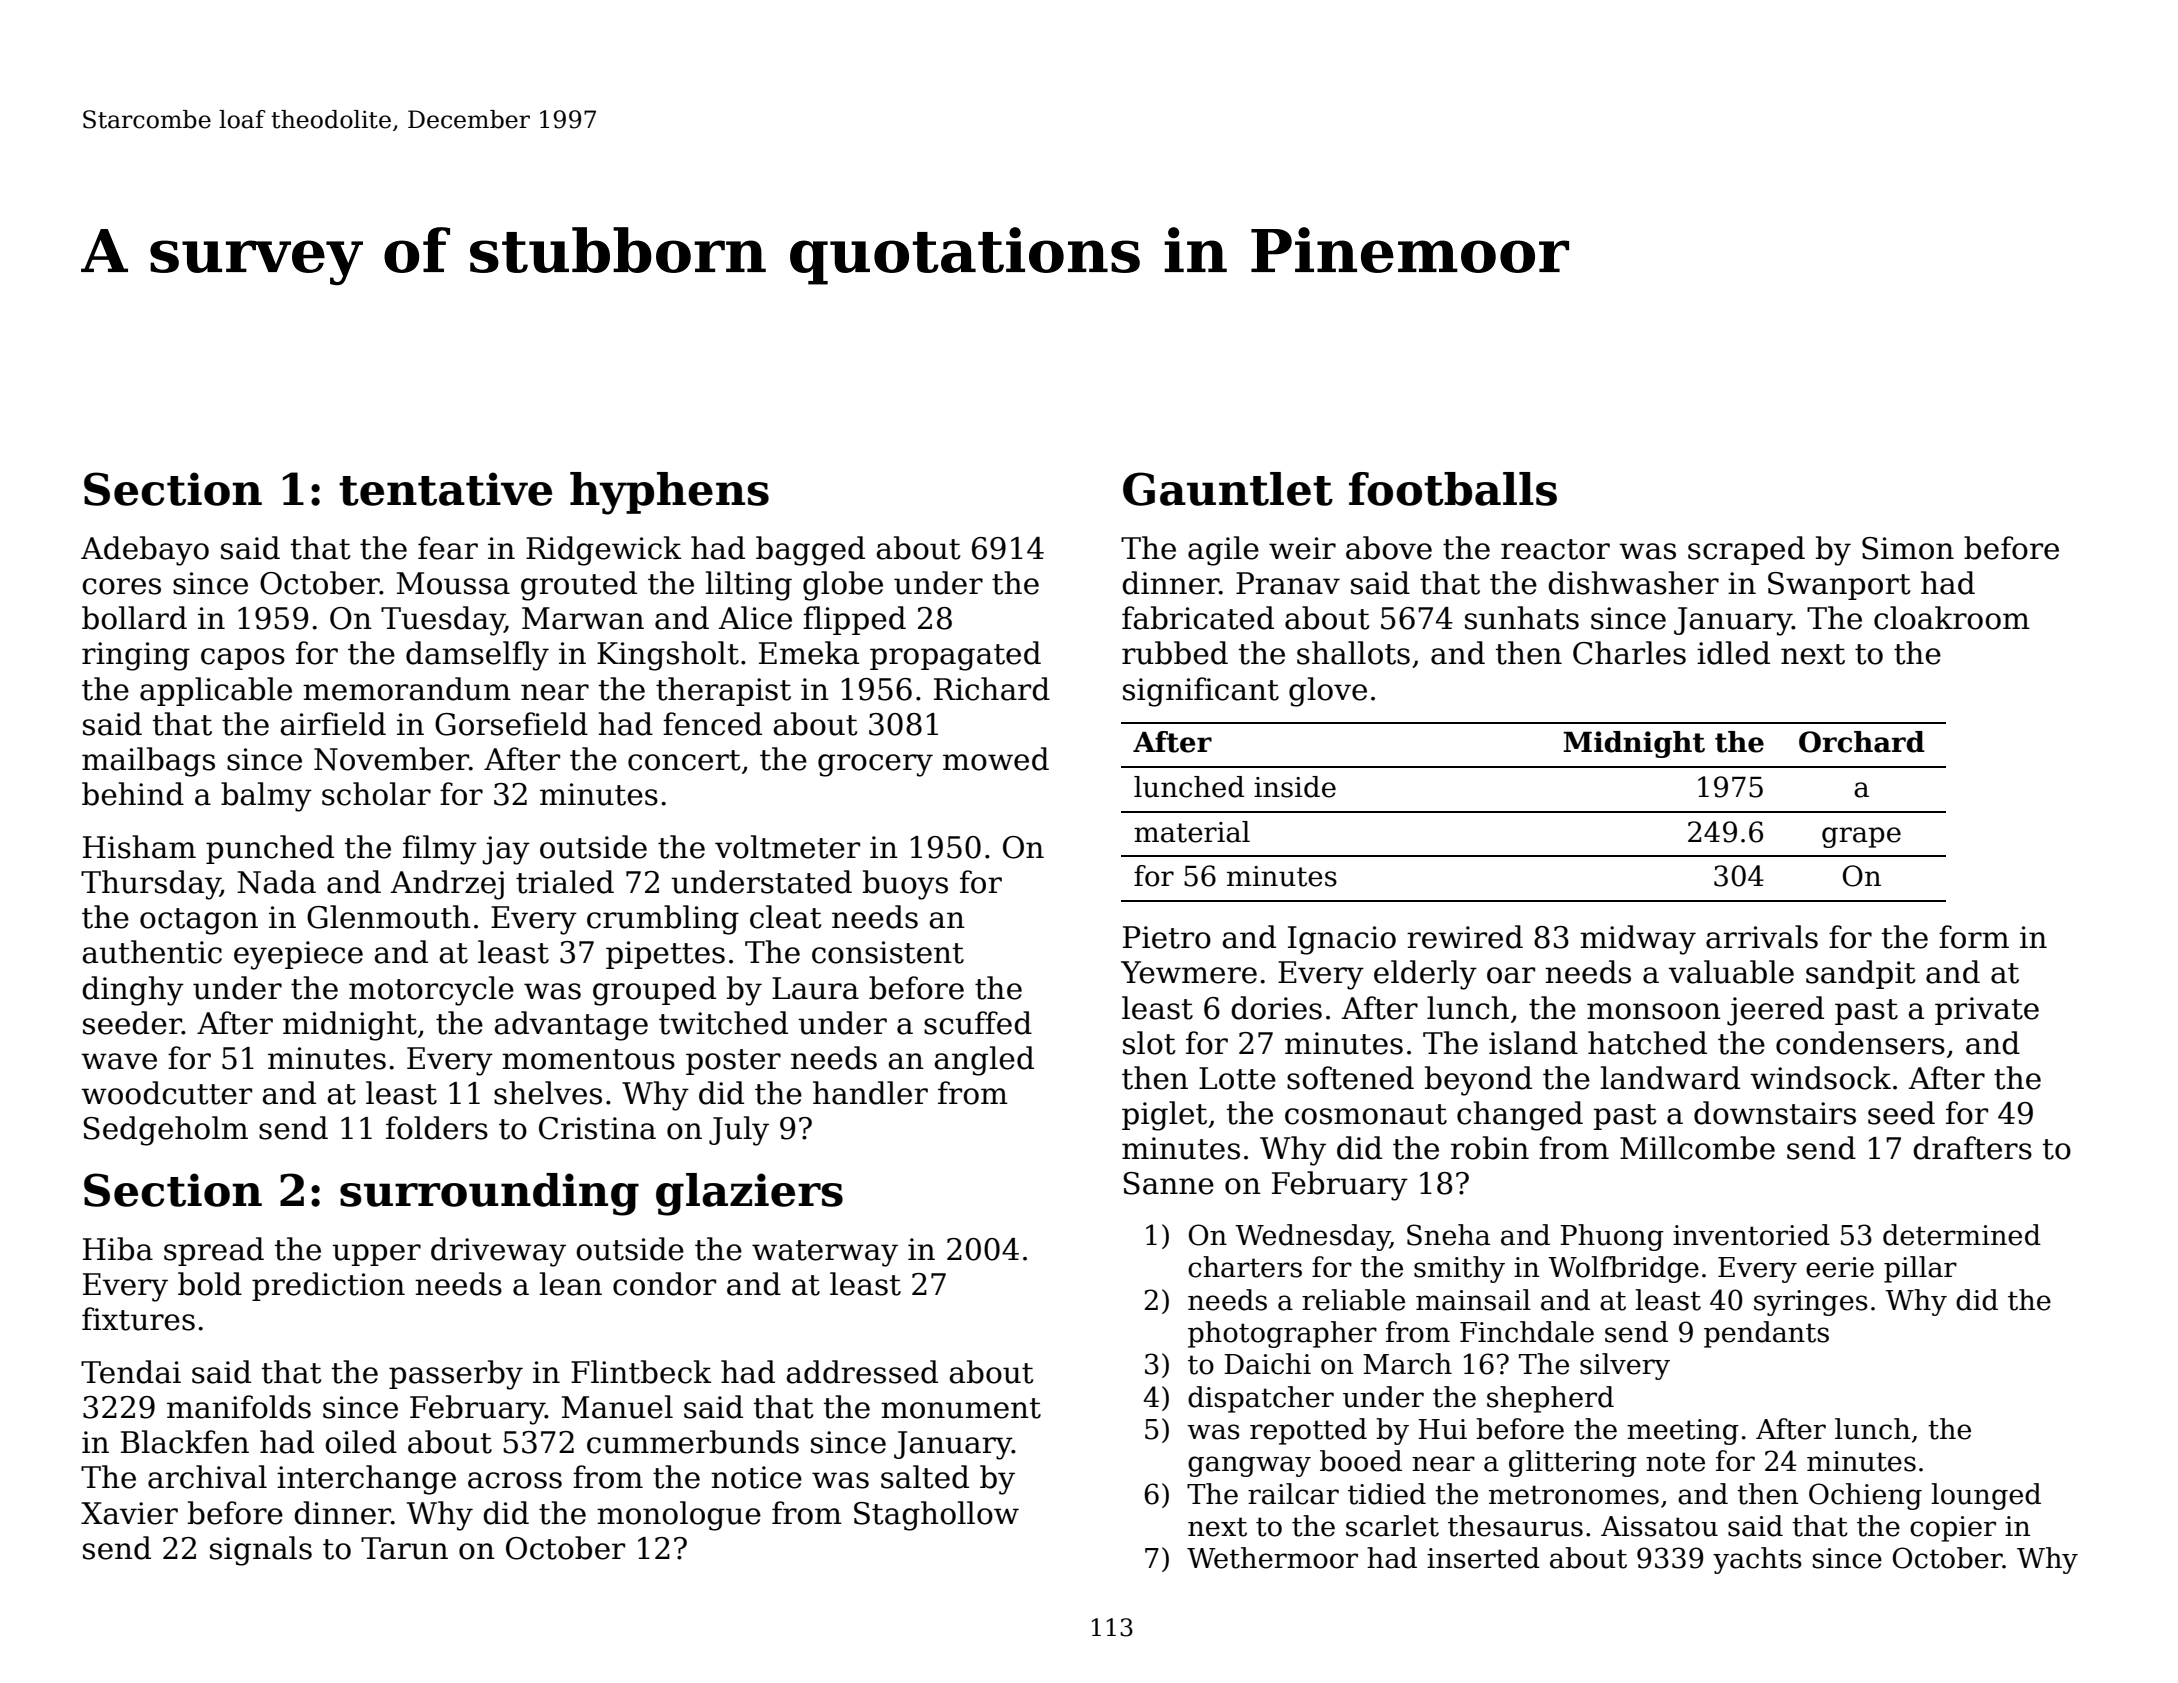 This screenshot has width=2178, height=1683. I want to click on Orchard, so click(1862, 742).
